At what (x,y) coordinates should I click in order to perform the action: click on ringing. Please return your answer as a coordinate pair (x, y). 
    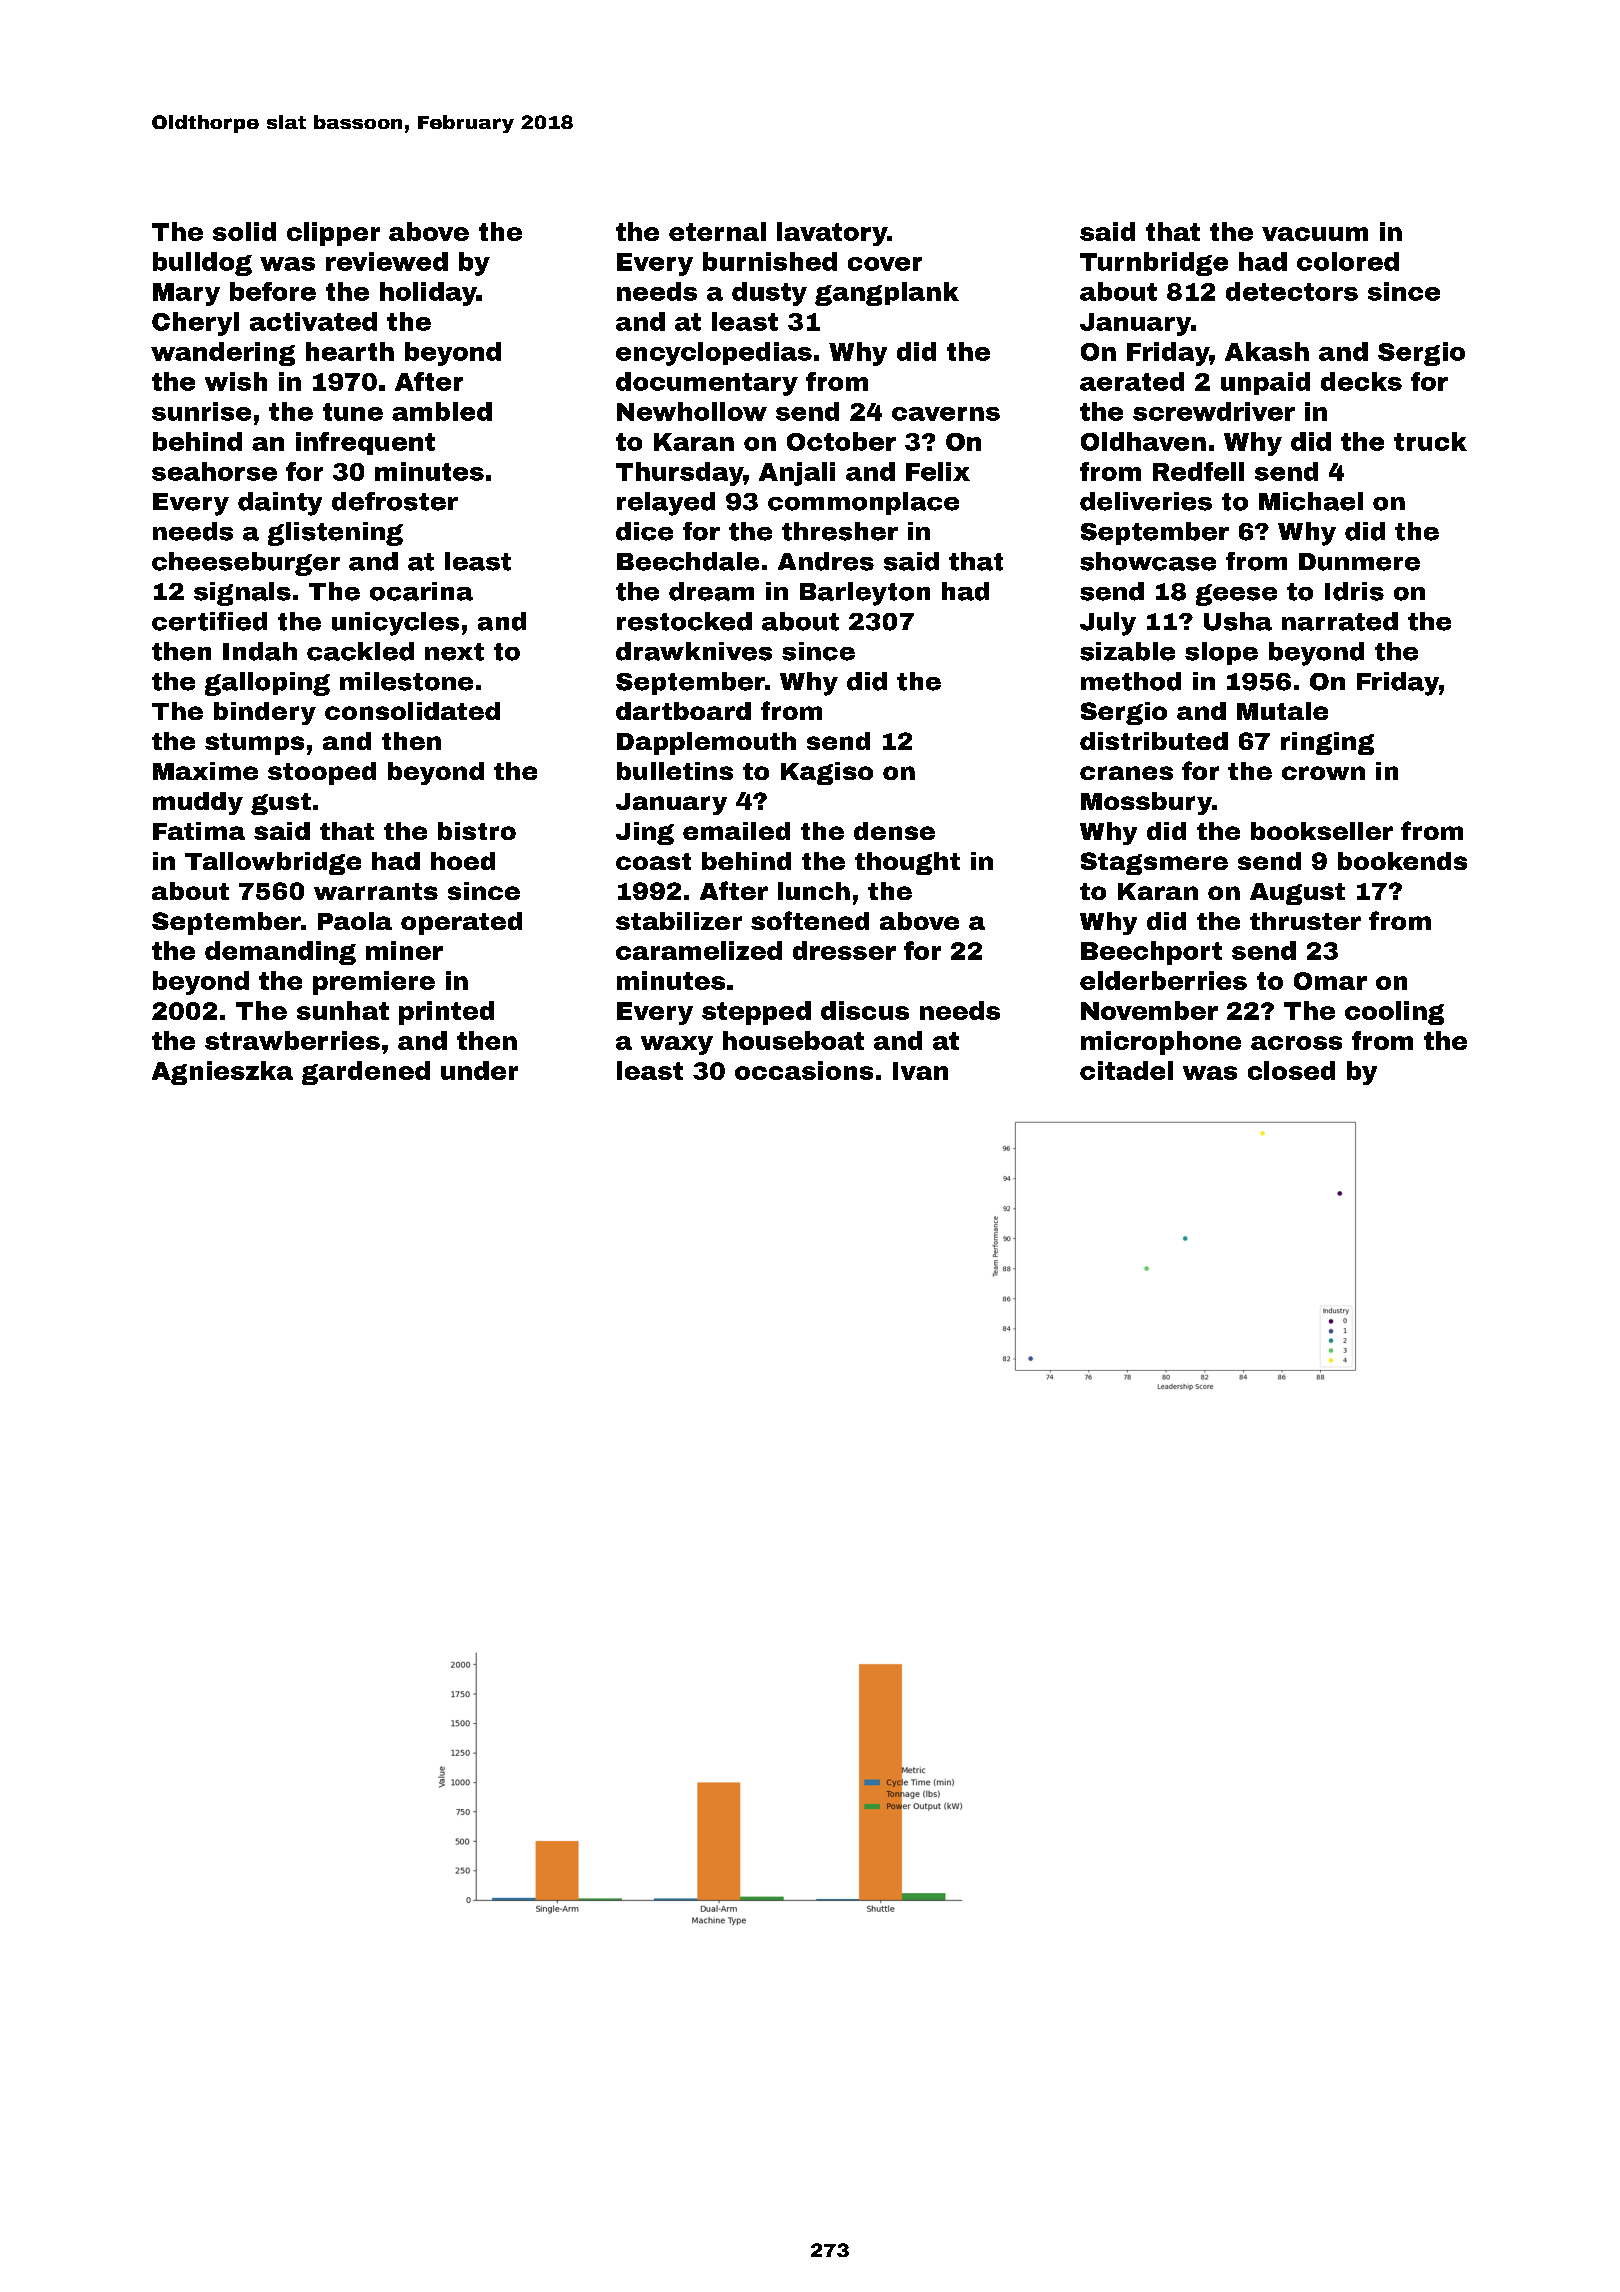
    Looking at the image, I should click on (1327, 743).
